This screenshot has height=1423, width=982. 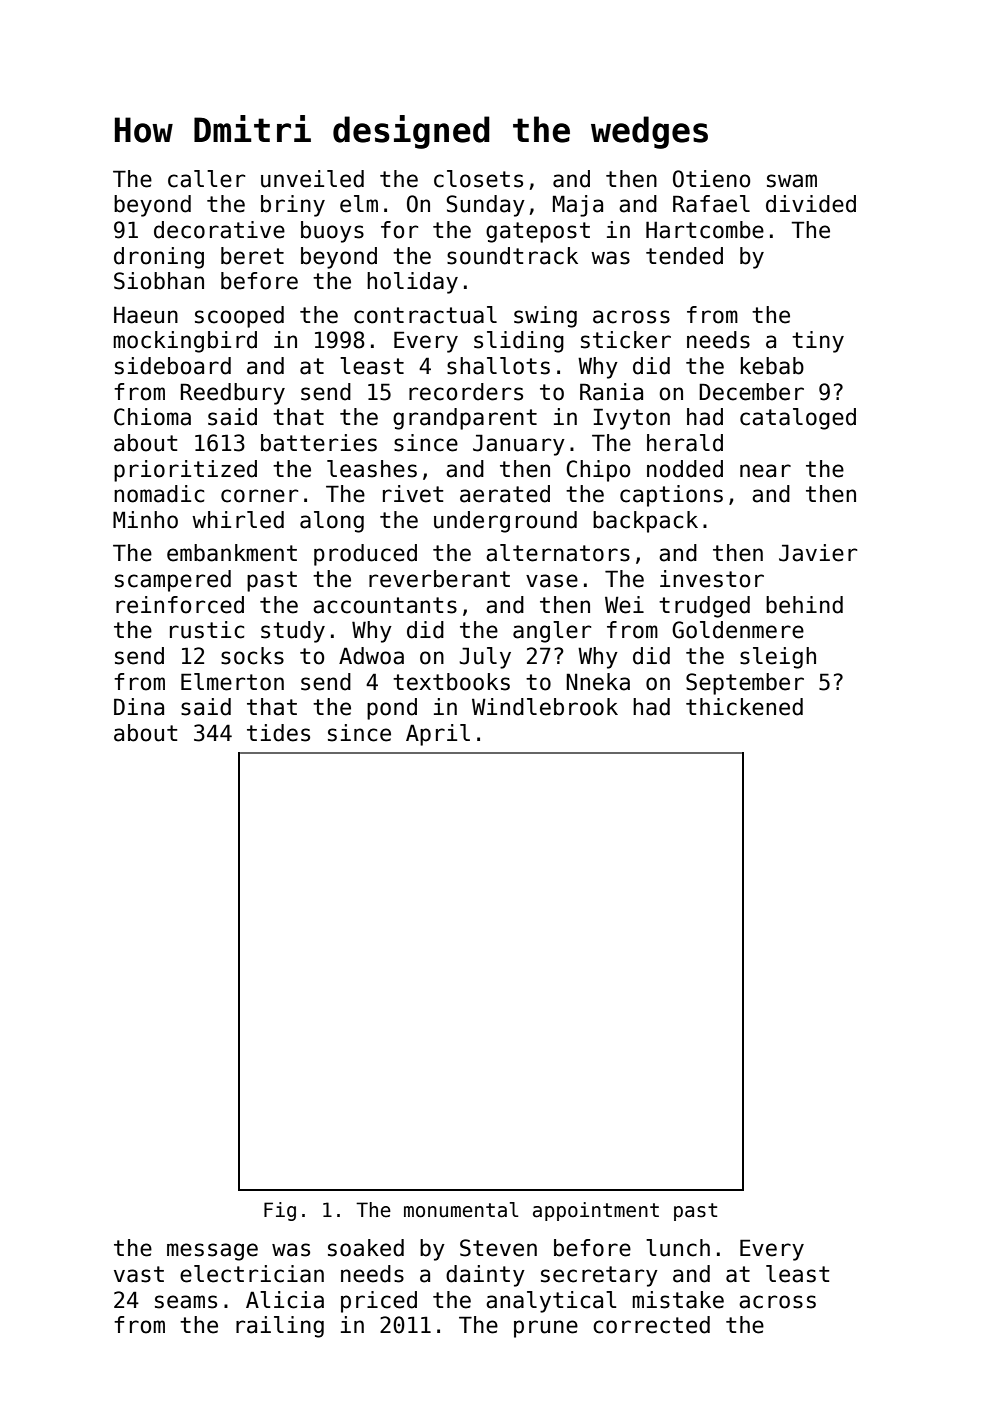 I want to click on herald, so click(x=685, y=443).
